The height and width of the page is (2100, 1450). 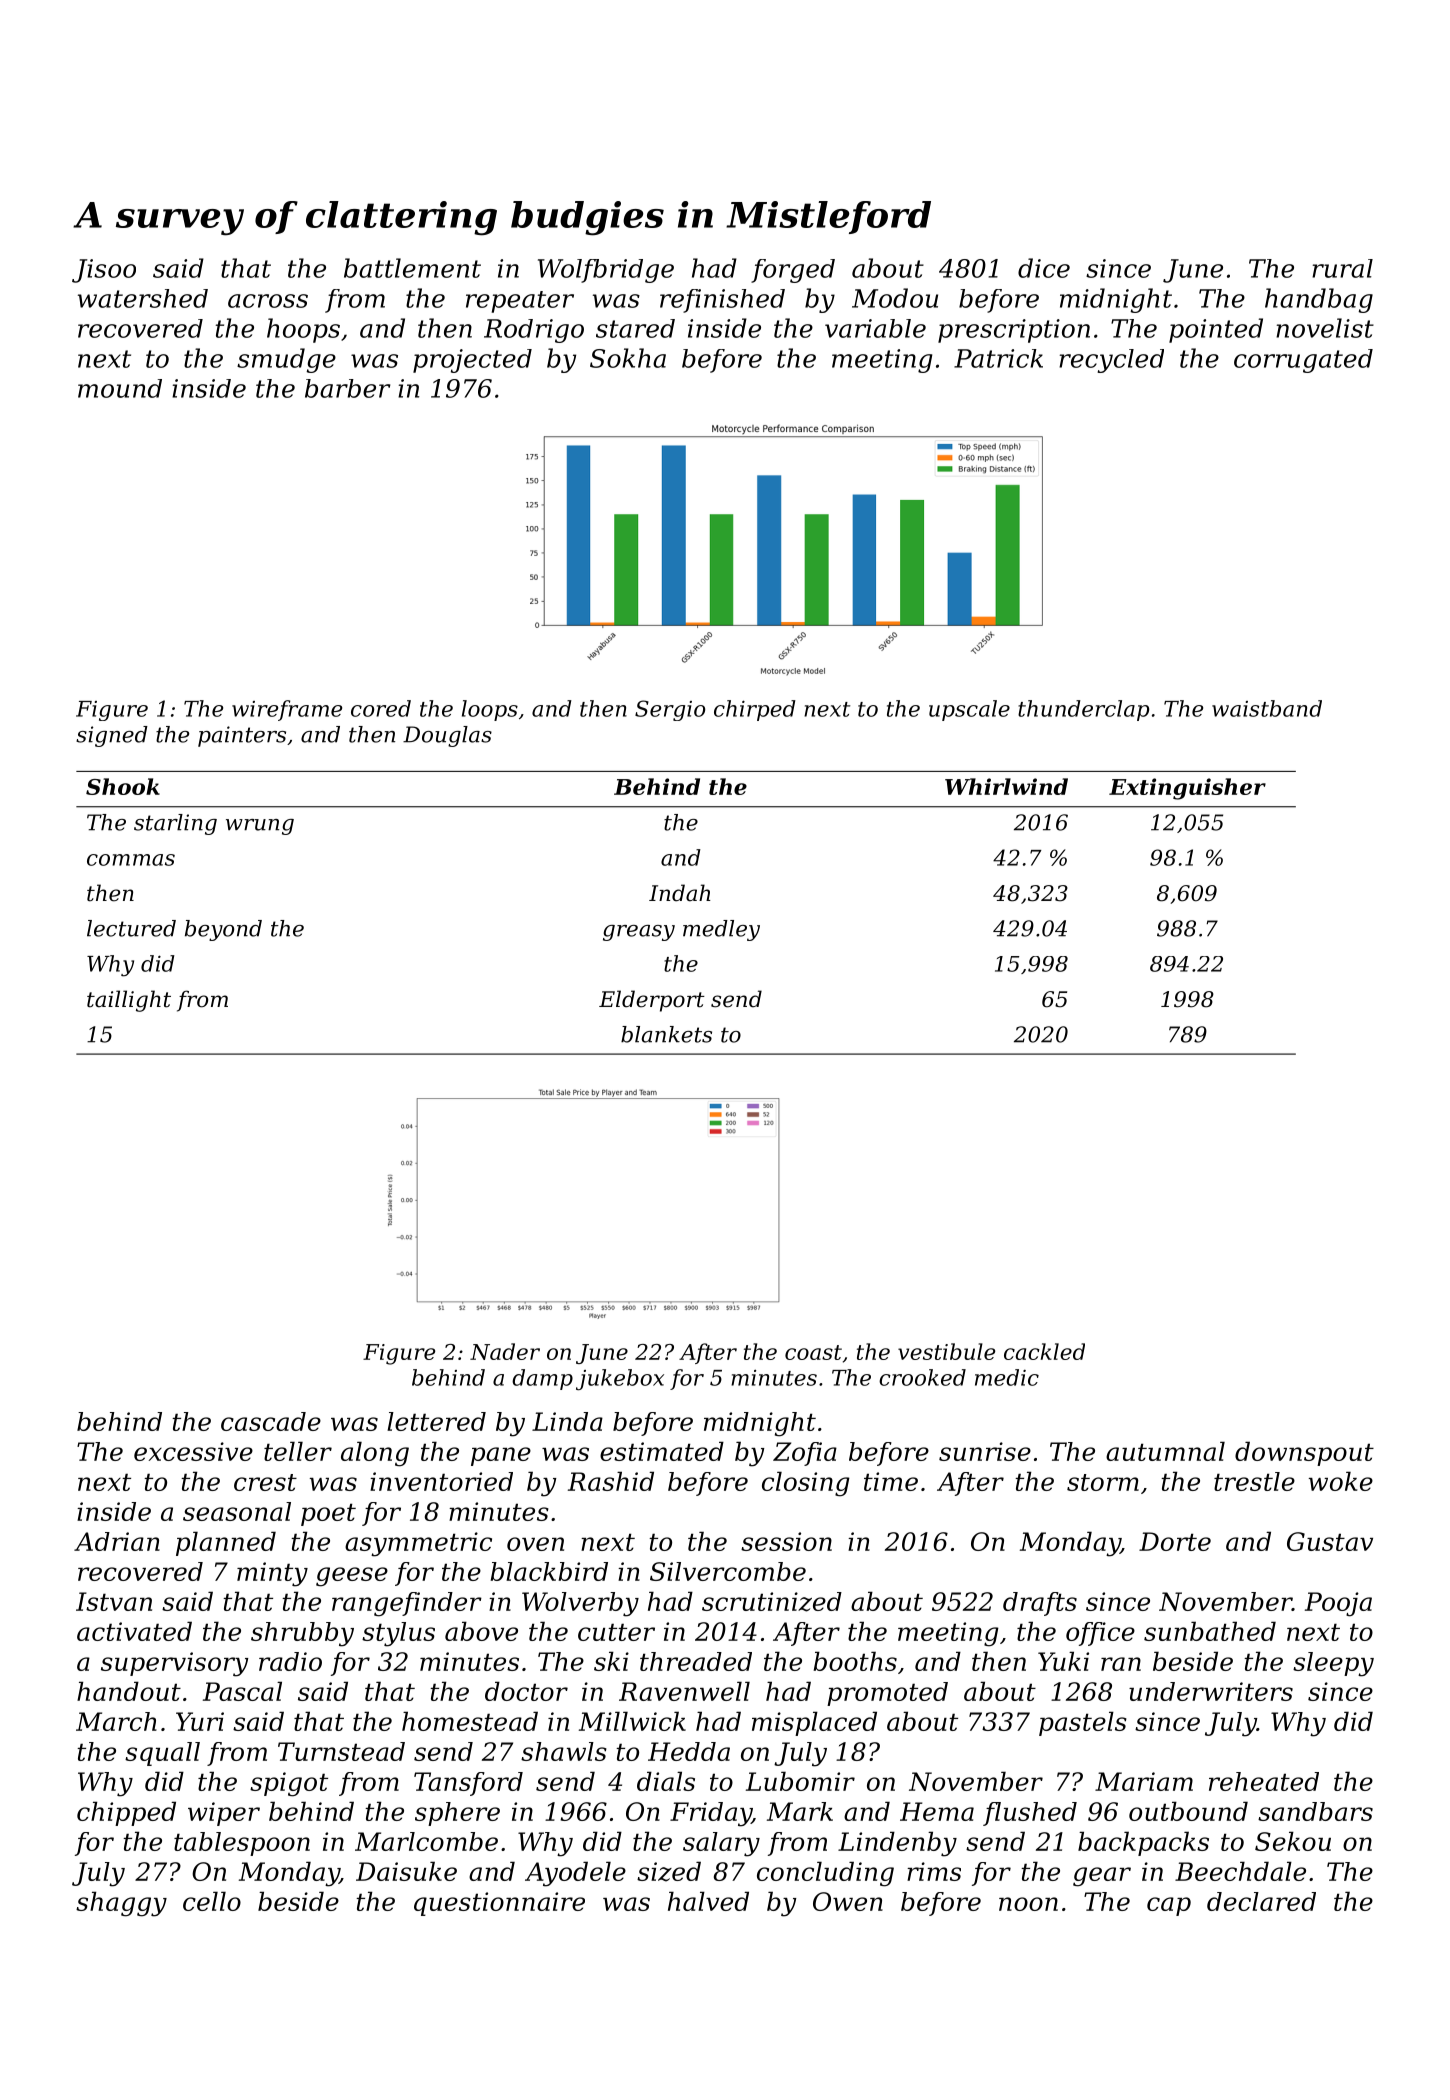 I want to click on Extinguisher, so click(x=1187, y=789).
